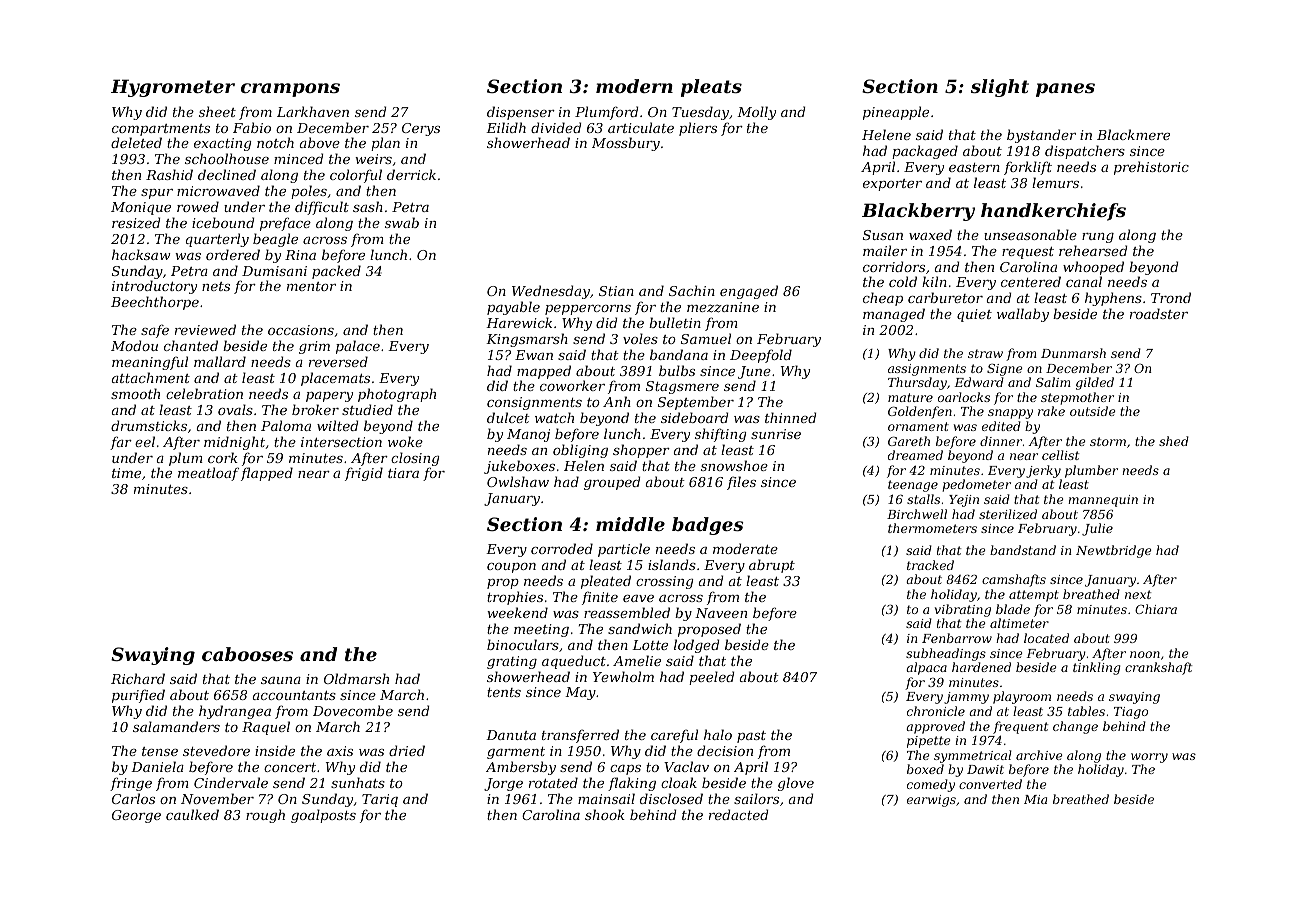  I want to click on Larkhaven, so click(313, 111).
